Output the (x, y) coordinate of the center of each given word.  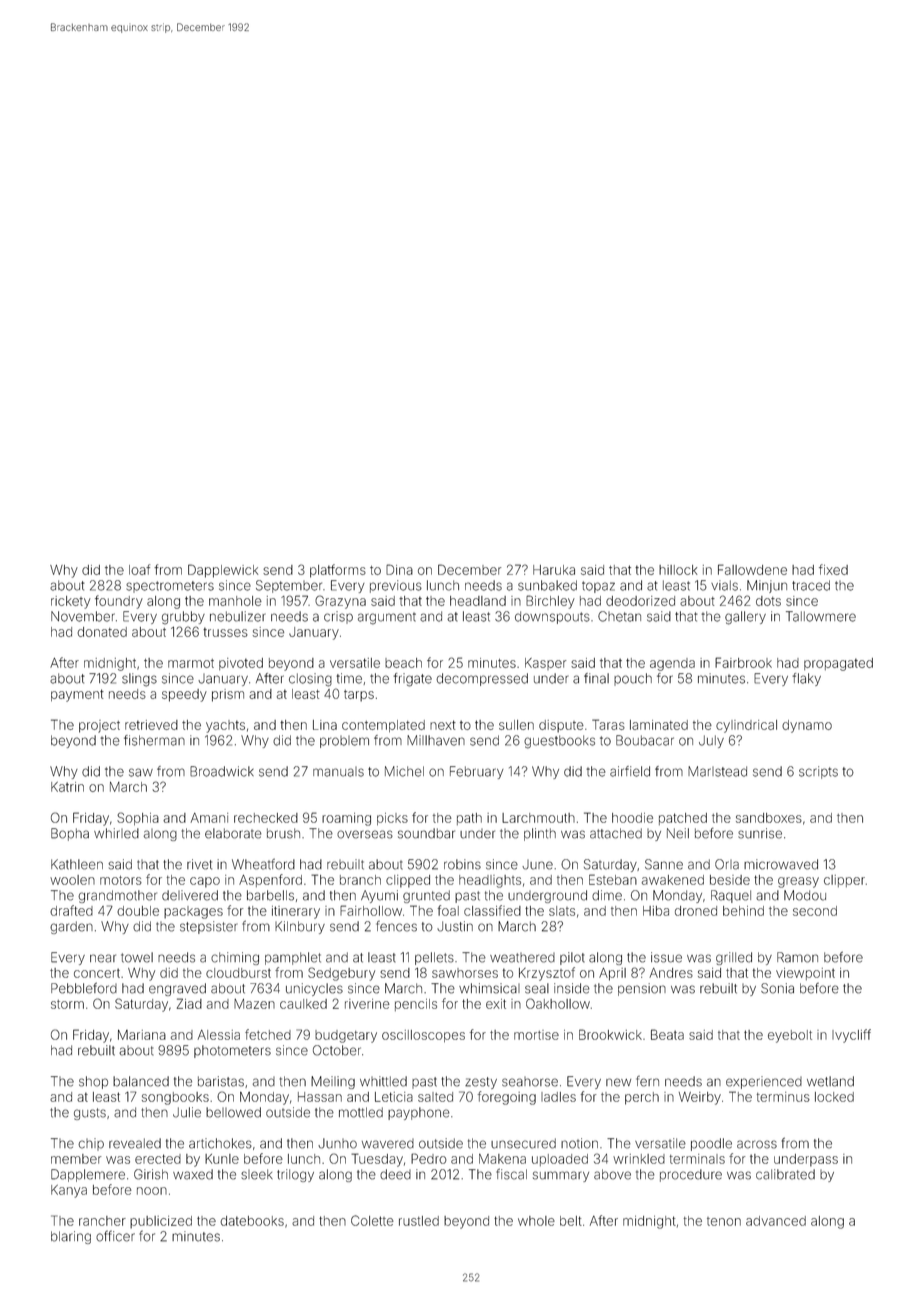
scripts (818, 772)
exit (496, 1004)
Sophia (138, 818)
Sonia (777, 988)
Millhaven (436, 740)
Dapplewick (223, 571)
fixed (833, 569)
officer (115, 1236)
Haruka (554, 570)
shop (93, 1082)
